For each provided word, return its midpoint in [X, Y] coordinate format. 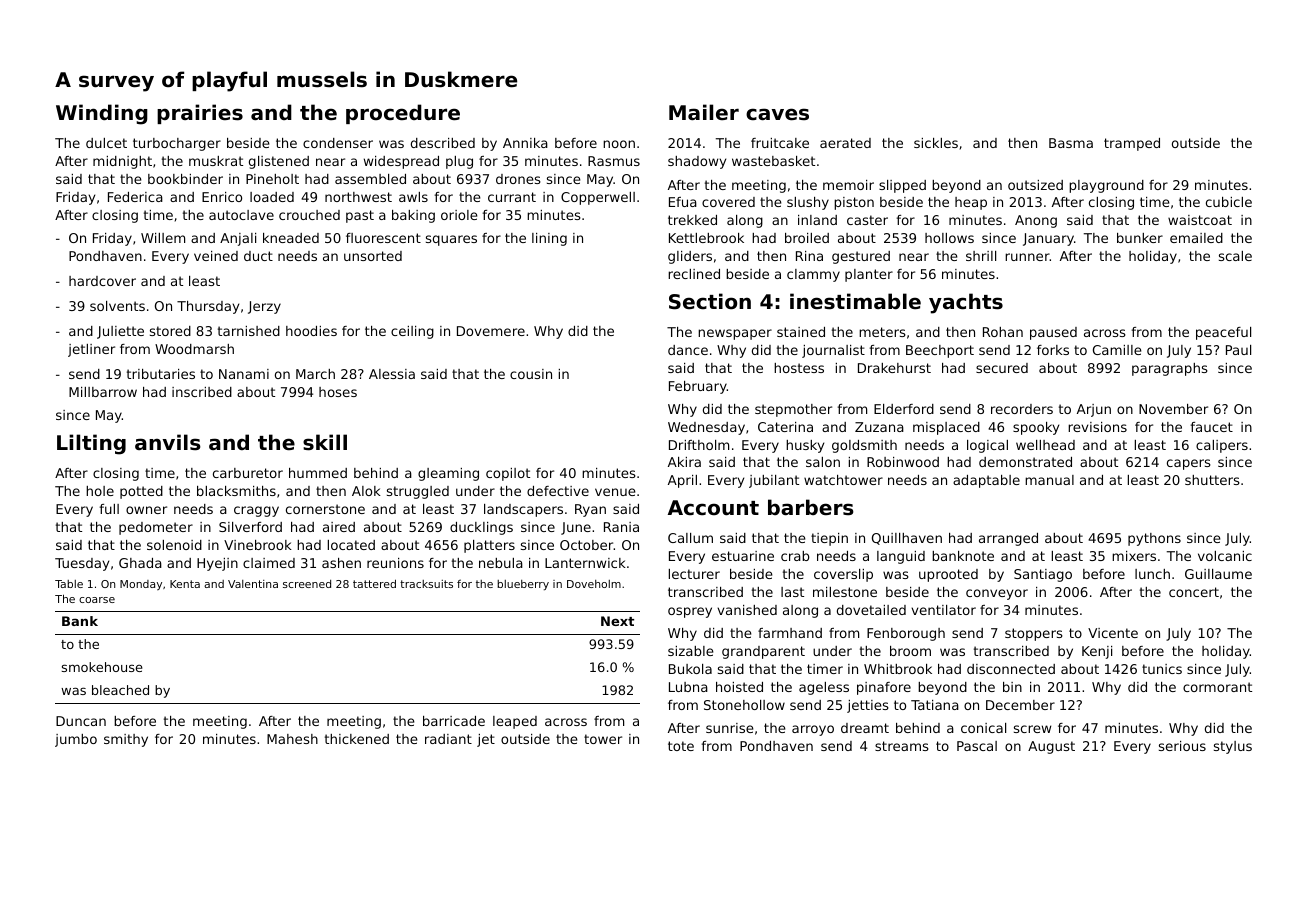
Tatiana [935, 705]
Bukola [690, 669]
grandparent [763, 652]
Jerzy [264, 307]
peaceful [1223, 333]
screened [307, 584]
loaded [272, 197]
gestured [861, 257]
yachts [966, 303]
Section [710, 301]
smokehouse [102, 667]
